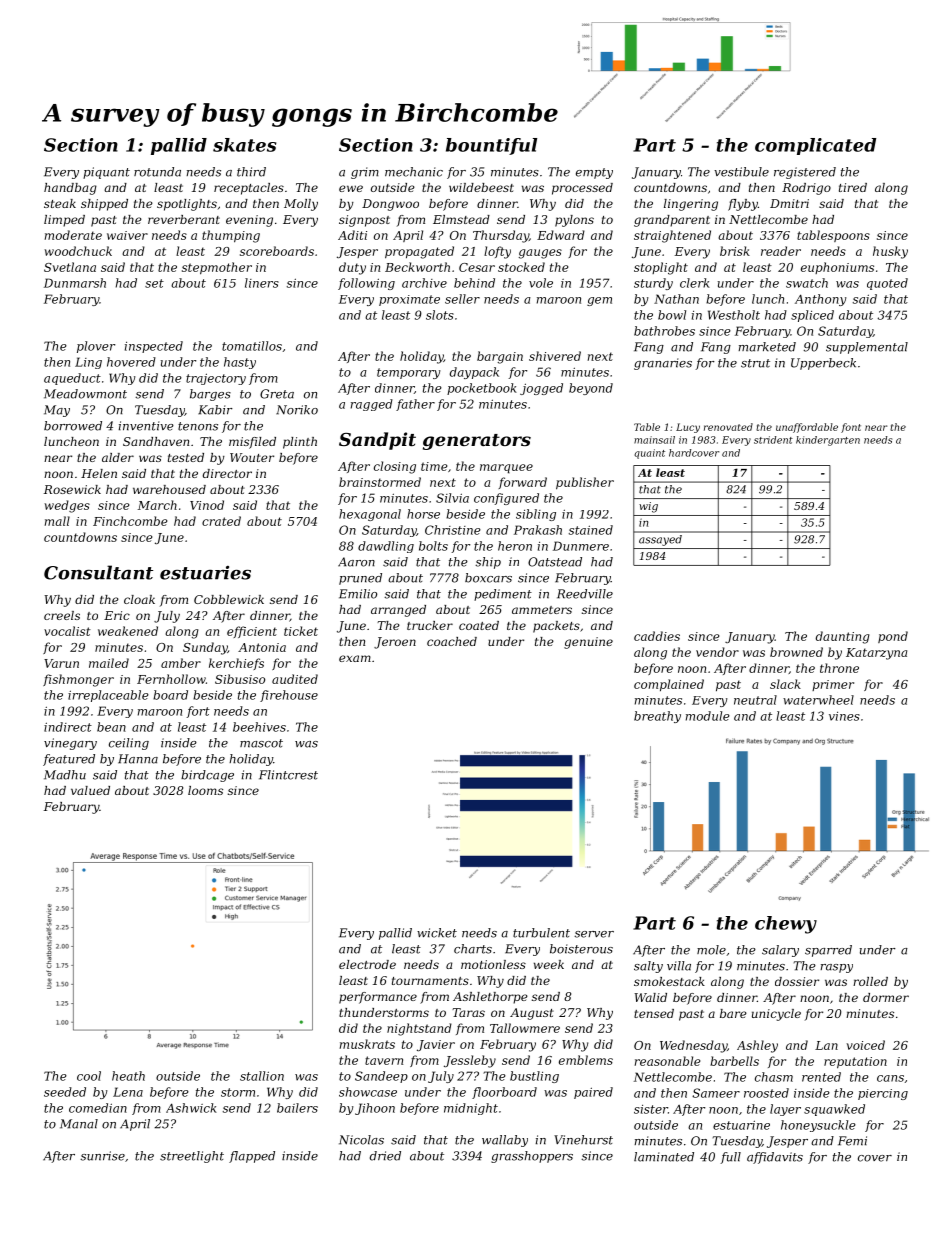  What do you see at coordinates (532, 1157) in the screenshot?
I see `grasshoppers` at bounding box center [532, 1157].
